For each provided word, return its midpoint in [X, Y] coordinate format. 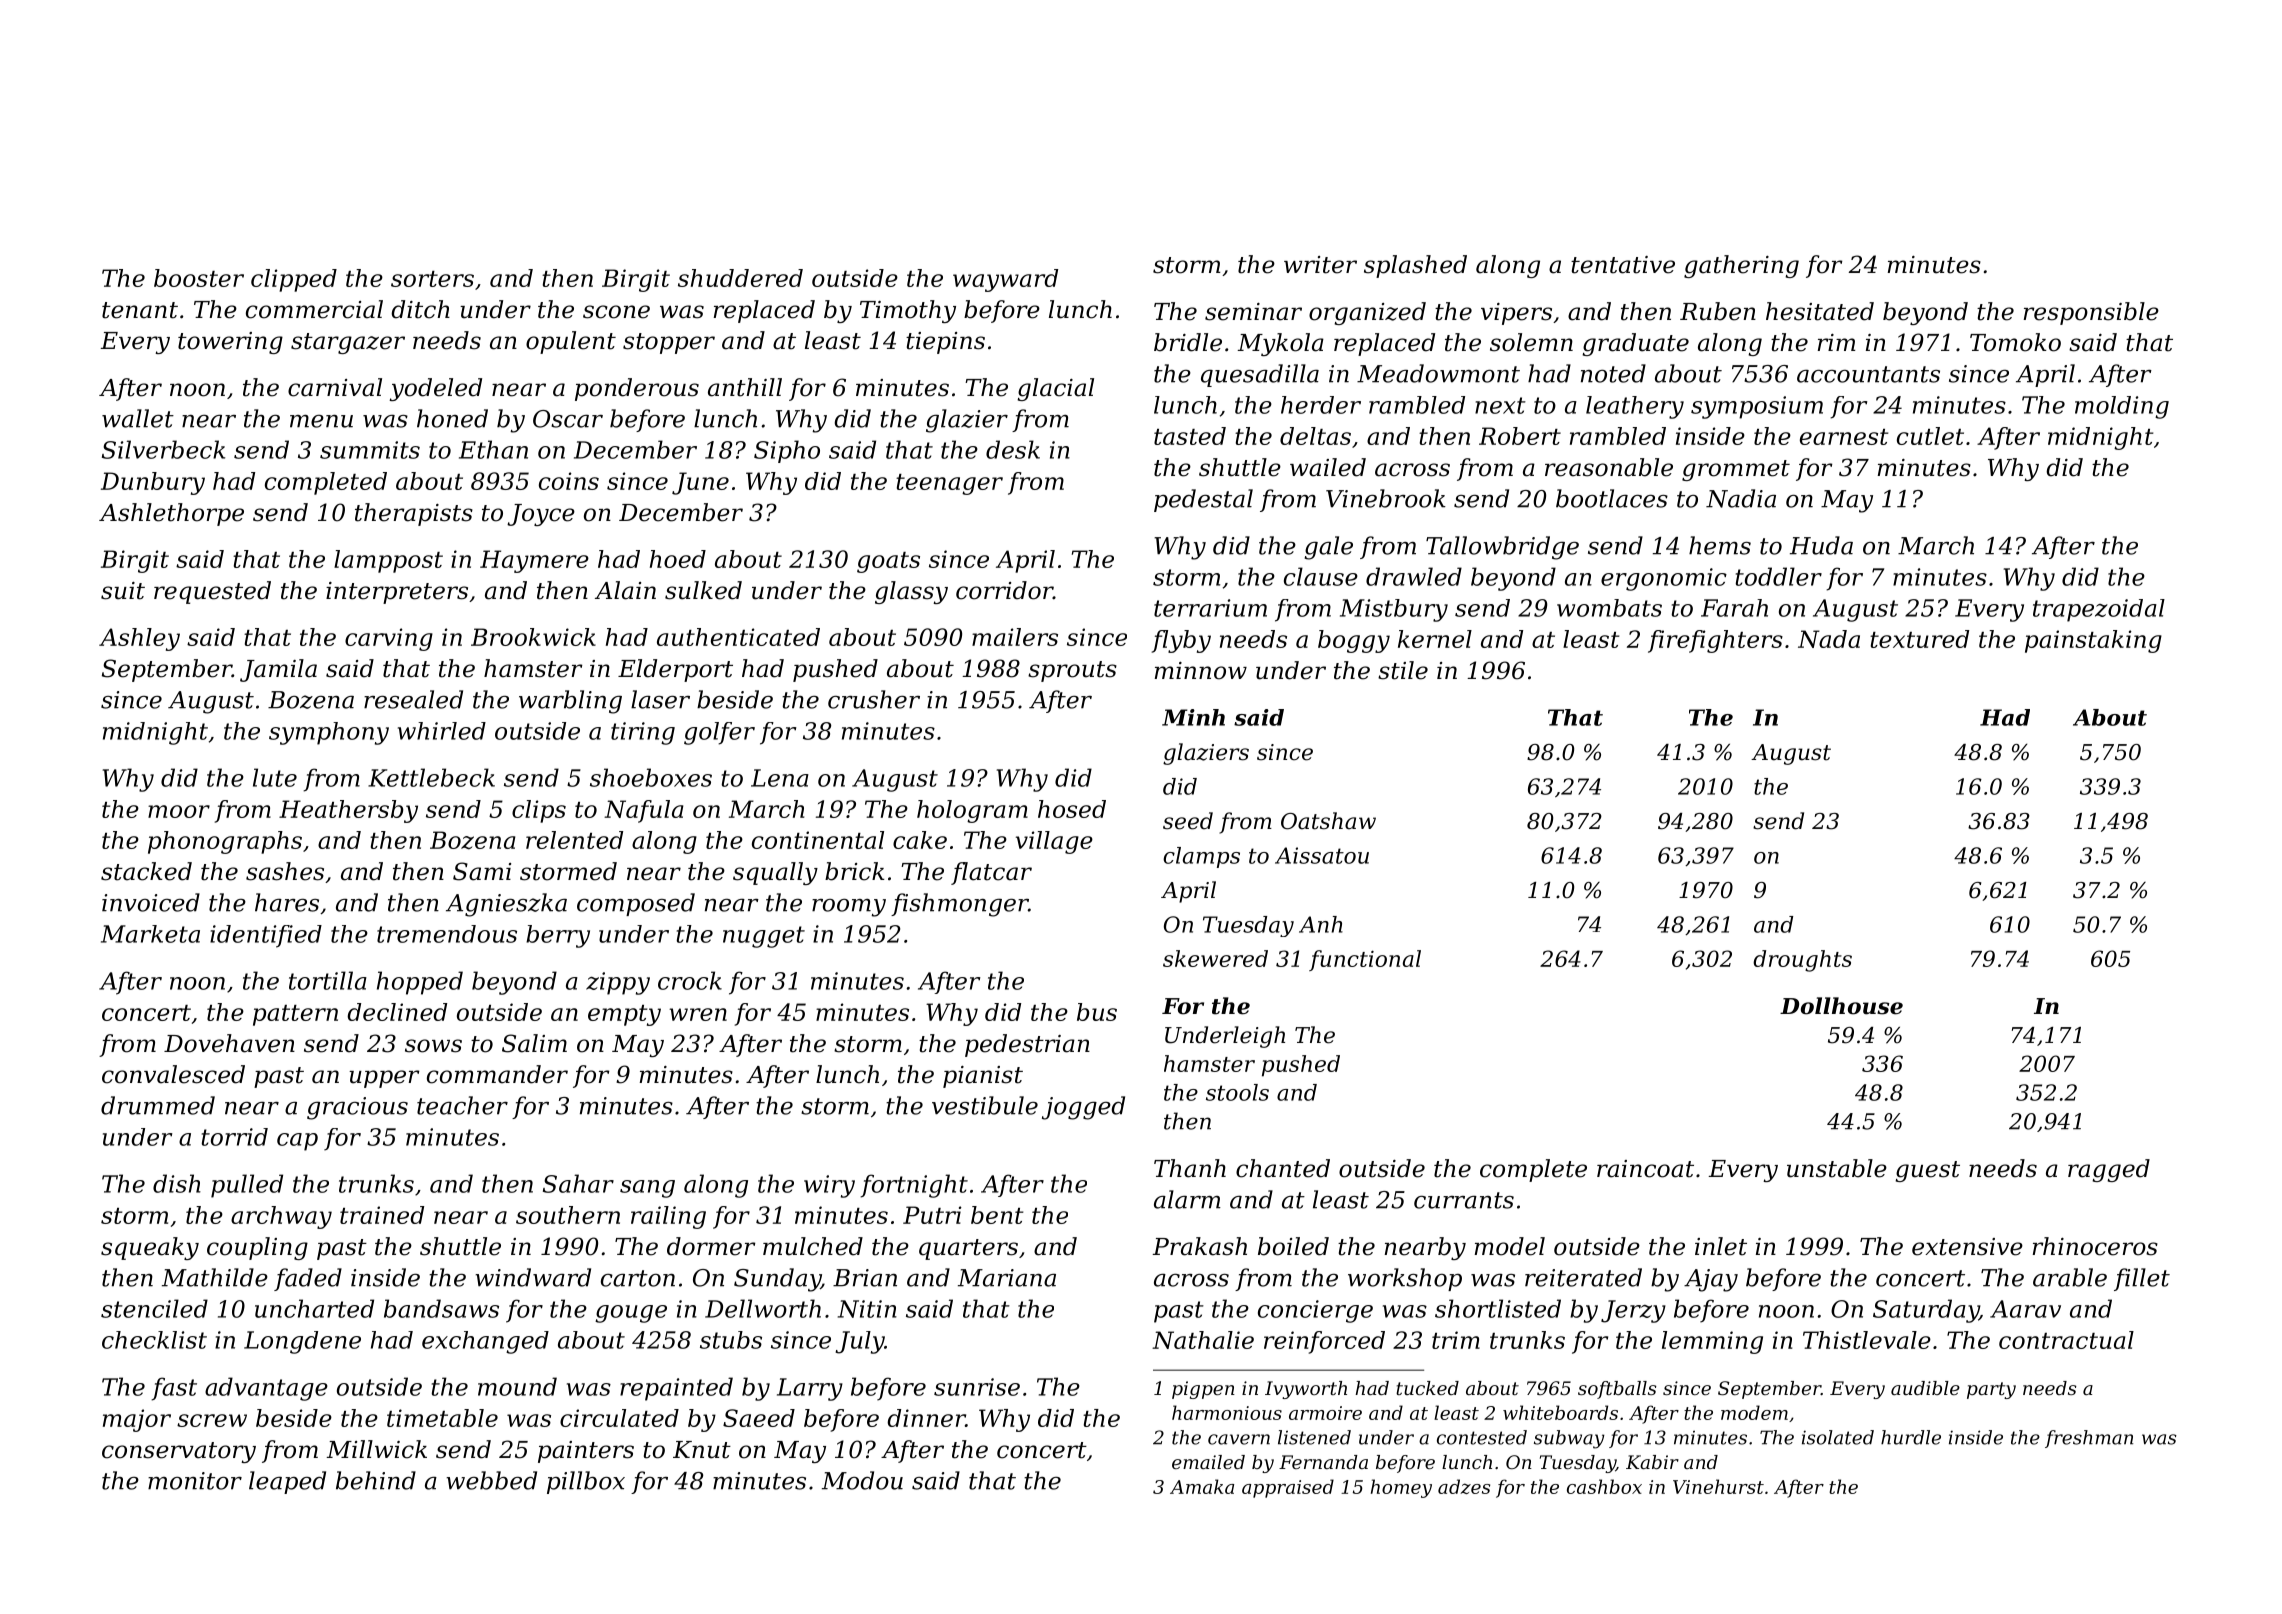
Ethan [493, 449]
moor [179, 811]
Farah [1734, 608]
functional [1365, 960]
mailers [1015, 637]
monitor [195, 1481]
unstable [1837, 1168]
